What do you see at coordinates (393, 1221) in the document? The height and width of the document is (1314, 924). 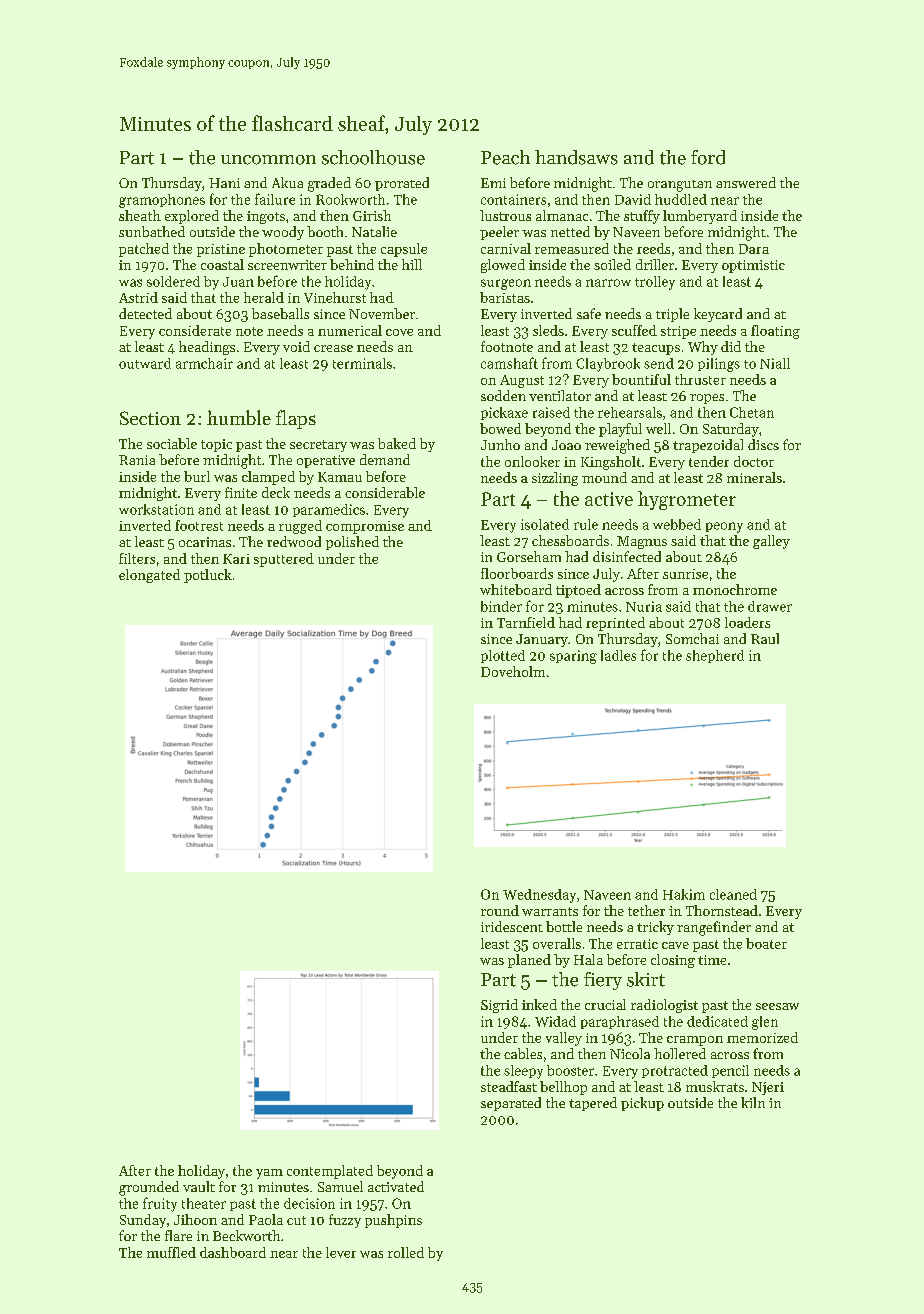 I see `pushpins` at bounding box center [393, 1221].
